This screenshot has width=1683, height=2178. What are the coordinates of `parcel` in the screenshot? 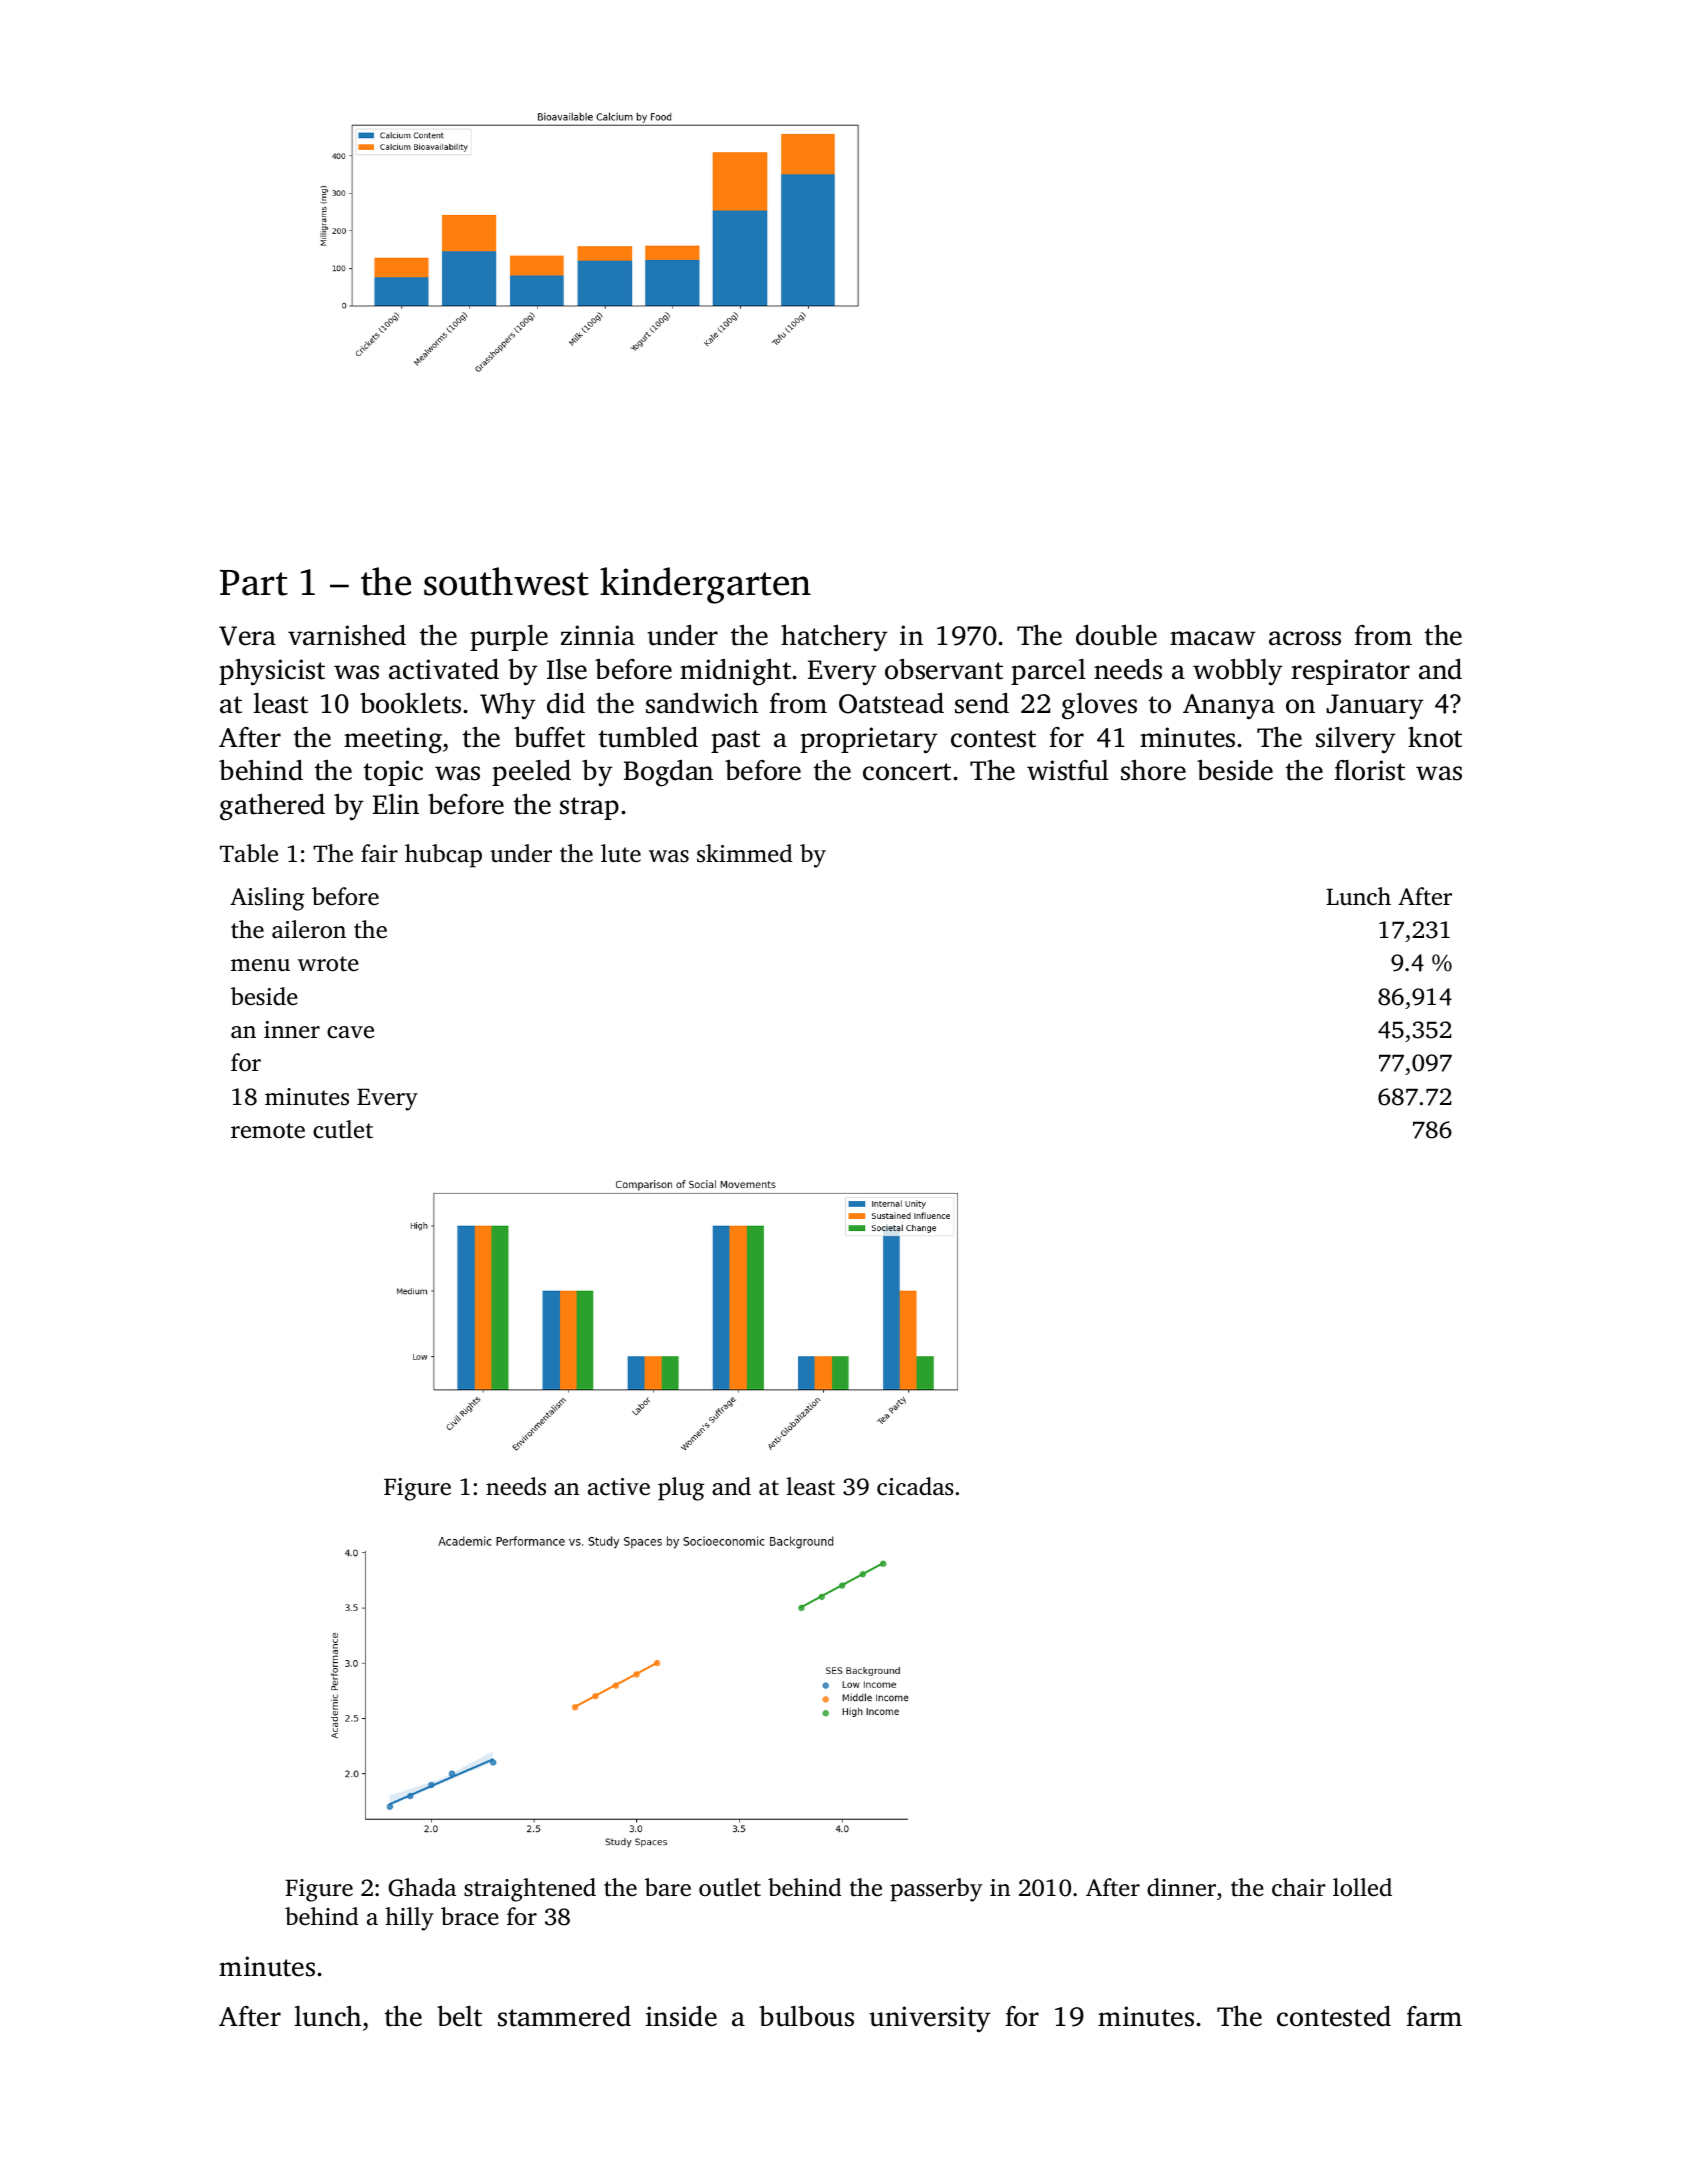 It's located at (1048, 672).
